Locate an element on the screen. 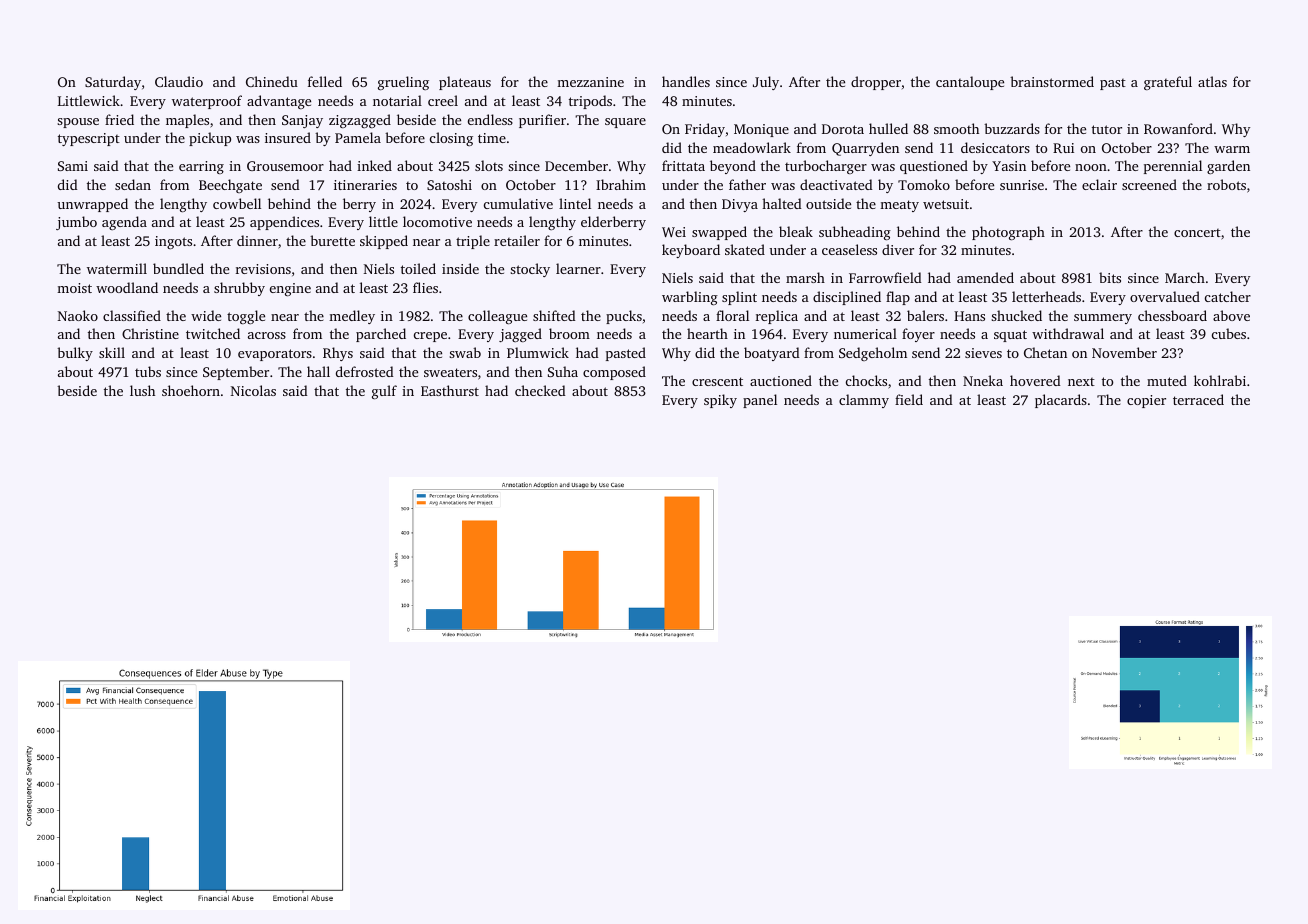 This screenshot has height=924, width=1308. lush is located at coordinates (142, 390).
